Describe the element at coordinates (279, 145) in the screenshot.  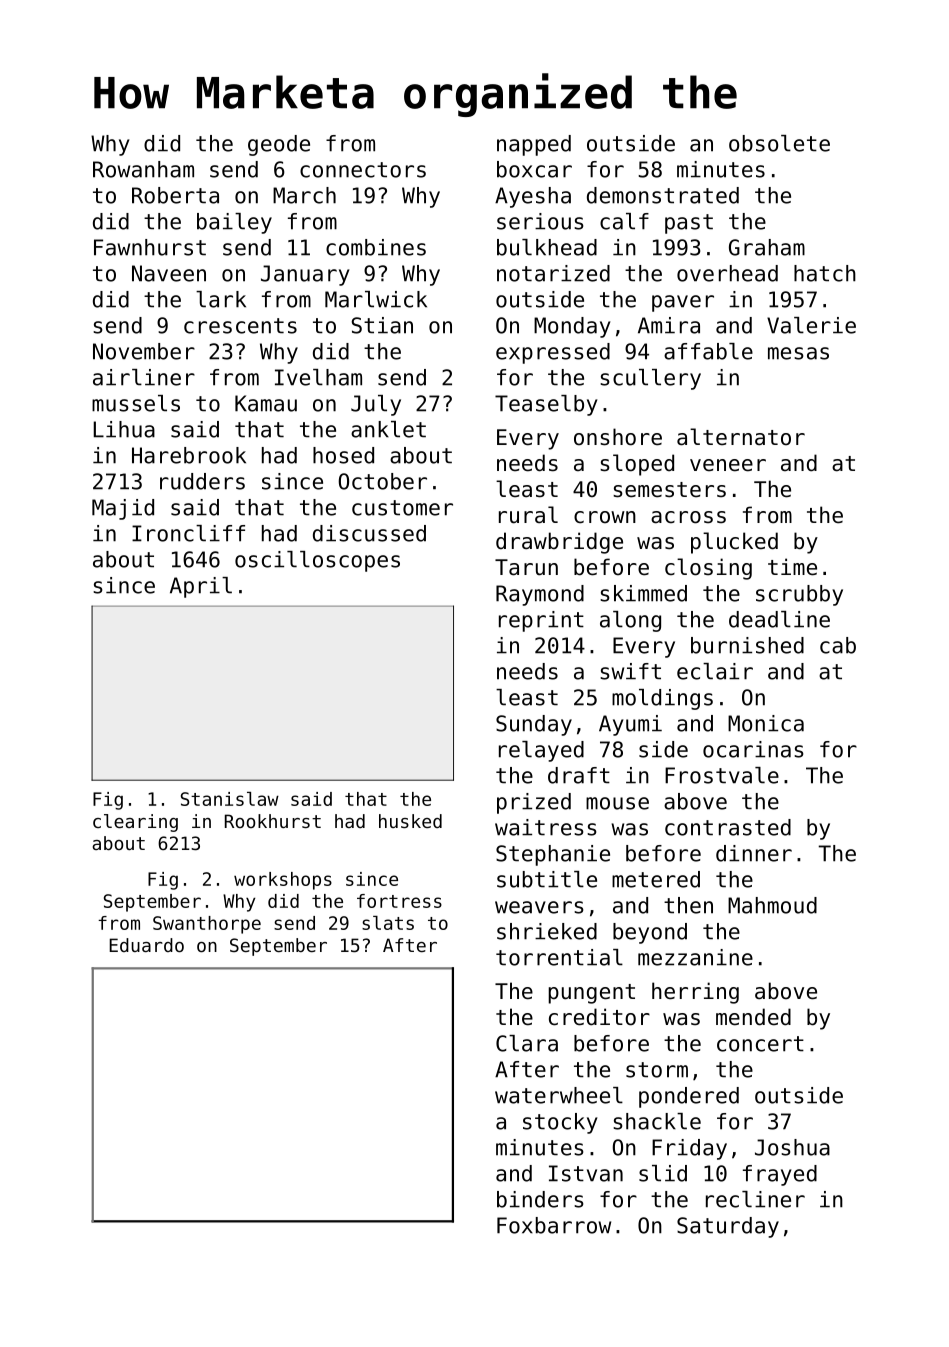
I see `geode` at that location.
